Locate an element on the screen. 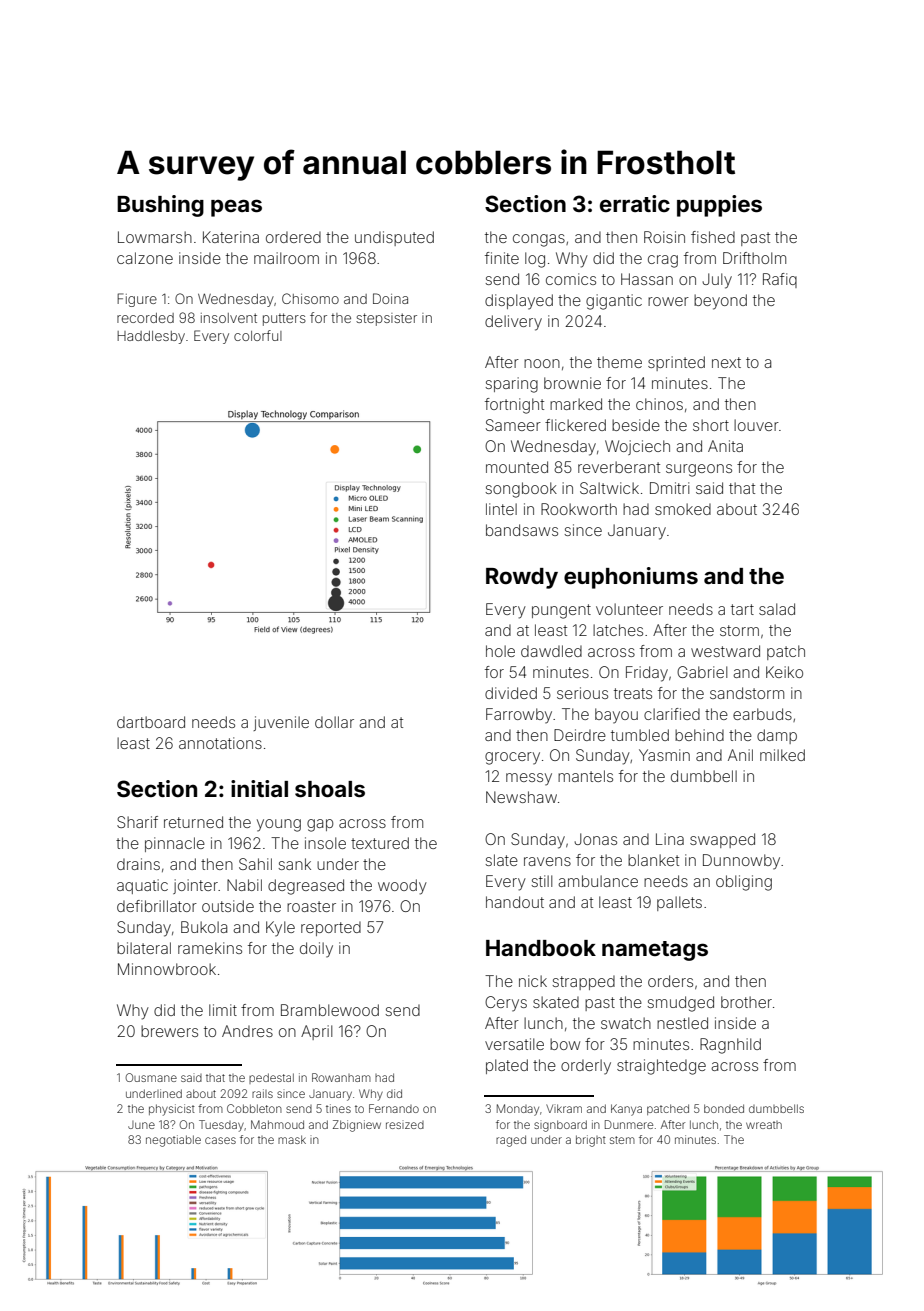  ordered is located at coordinates (293, 237).
